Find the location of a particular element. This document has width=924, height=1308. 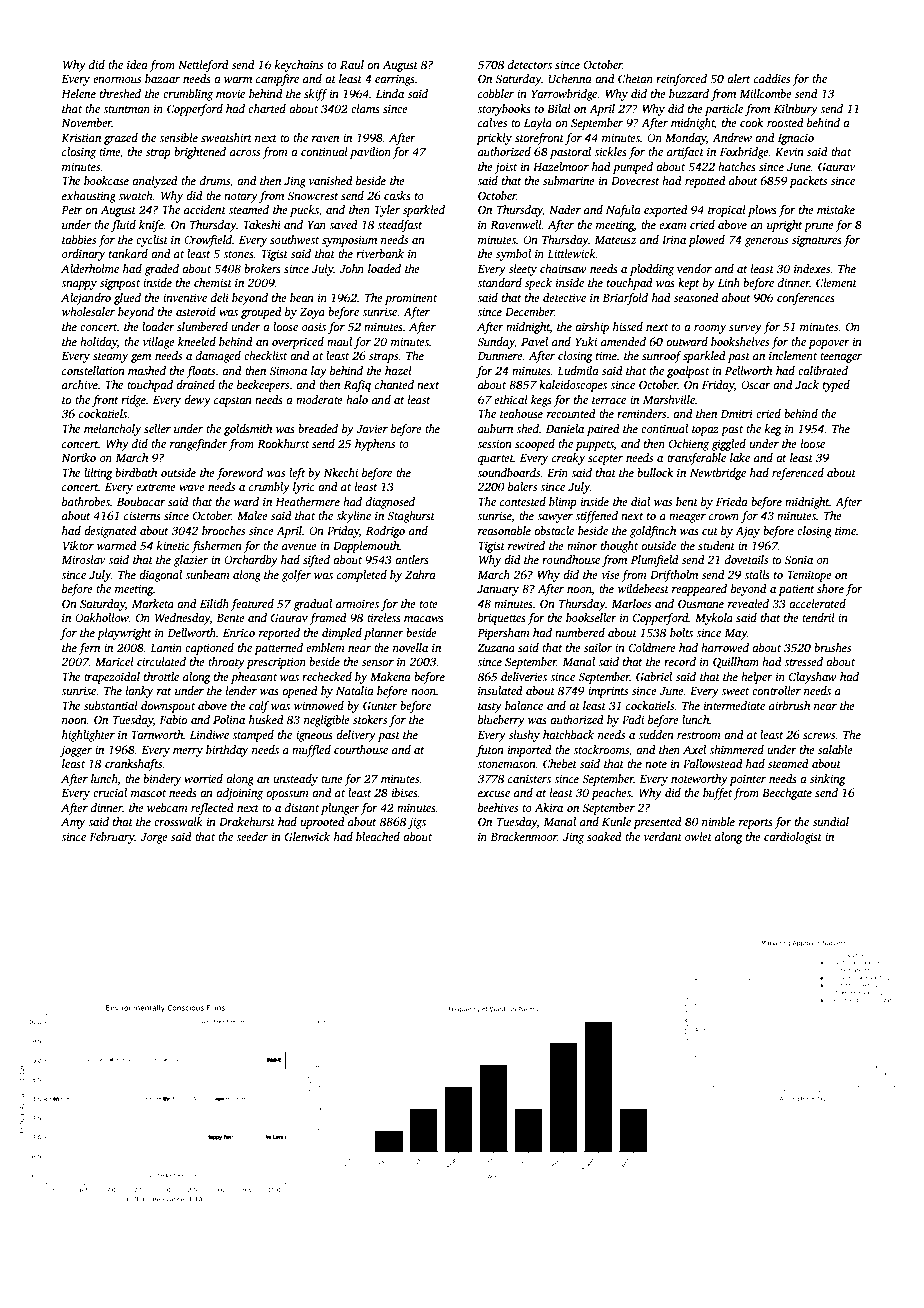

standard is located at coordinates (499, 282).
